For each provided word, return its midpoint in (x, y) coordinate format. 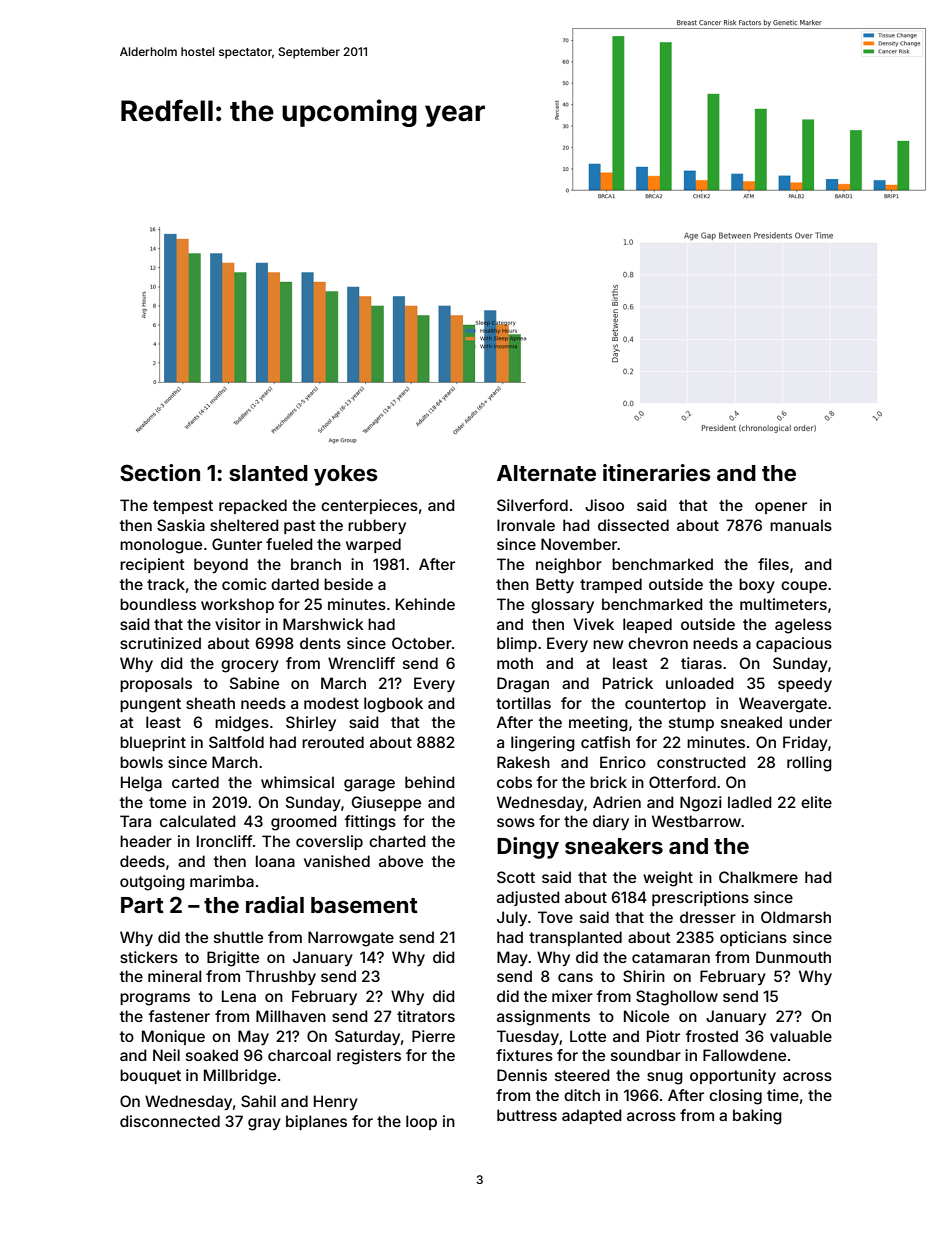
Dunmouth (793, 957)
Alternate (546, 473)
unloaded (700, 683)
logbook (393, 705)
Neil (166, 1055)
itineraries (657, 472)
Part (142, 905)
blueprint (153, 743)
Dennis (522, 1075)
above (401, 861)
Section (160, 472)
